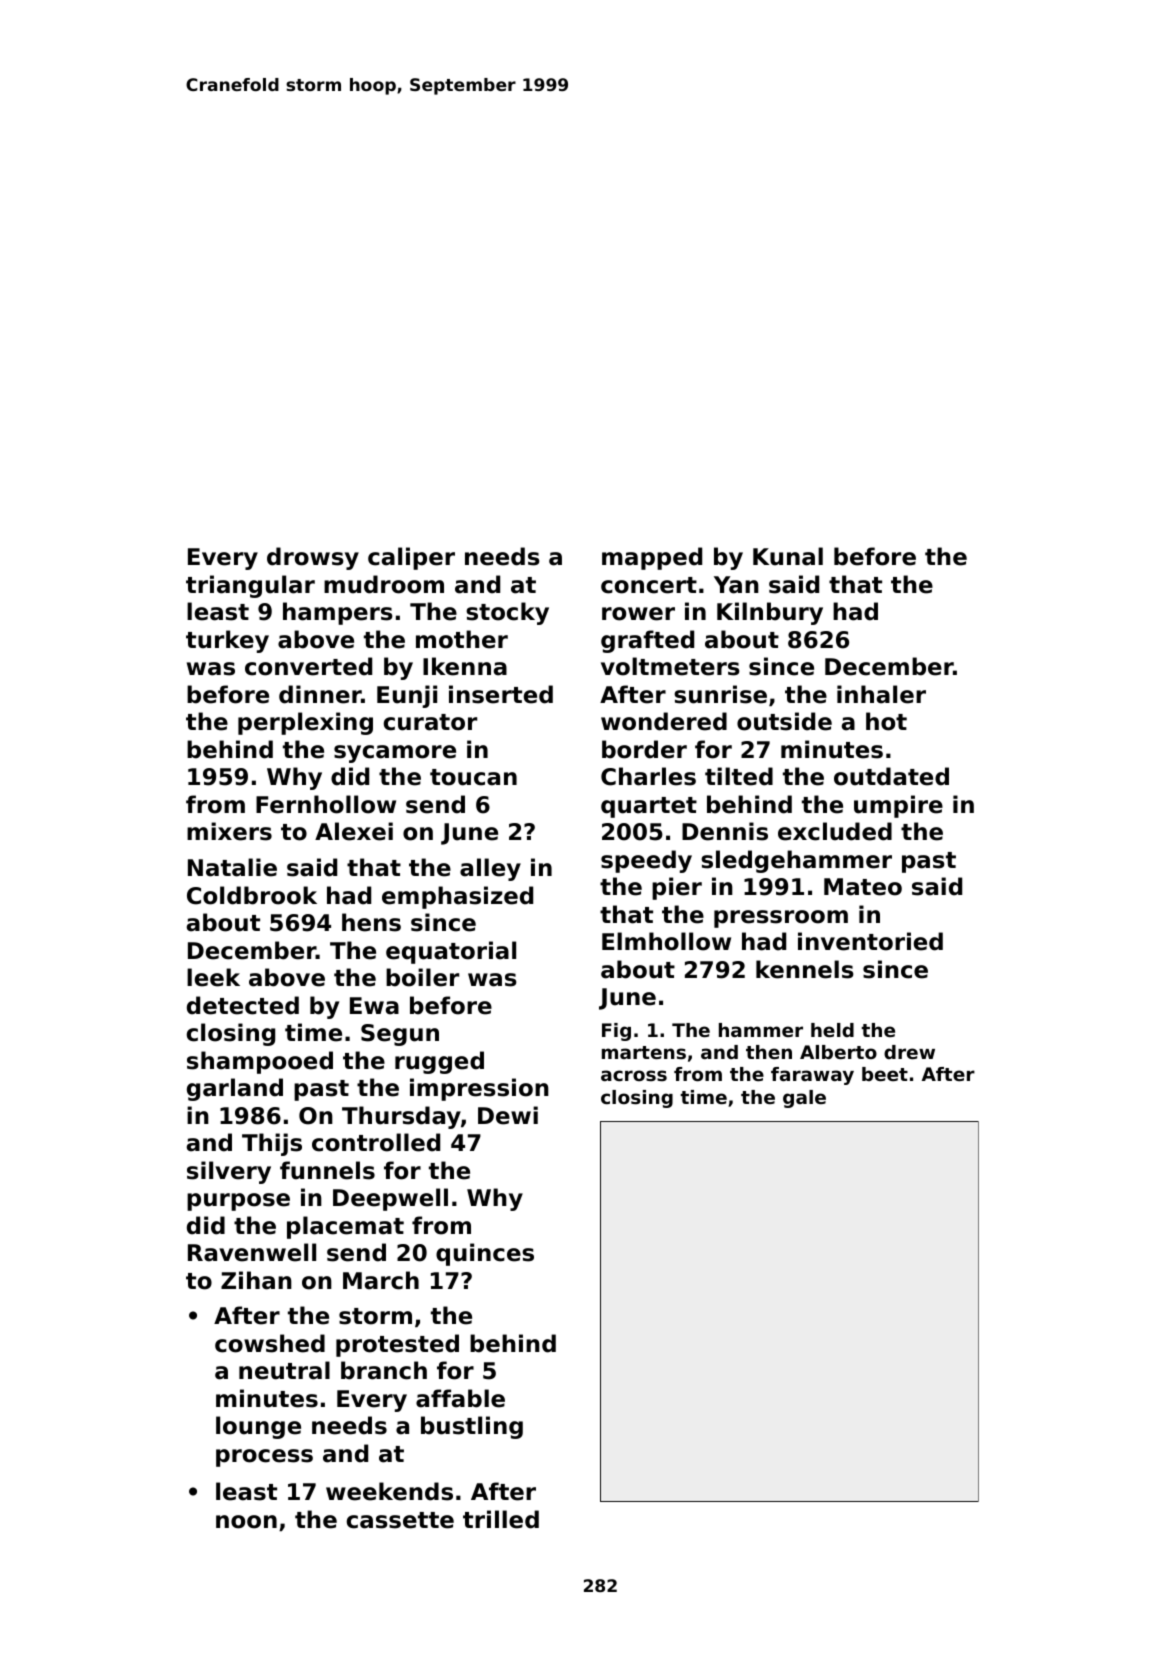 Image resolution: width=1165 pixels, height=1654 pixels. Describe the element at coordinates (258, 1427) in the page. I see `lounge` at that location.
